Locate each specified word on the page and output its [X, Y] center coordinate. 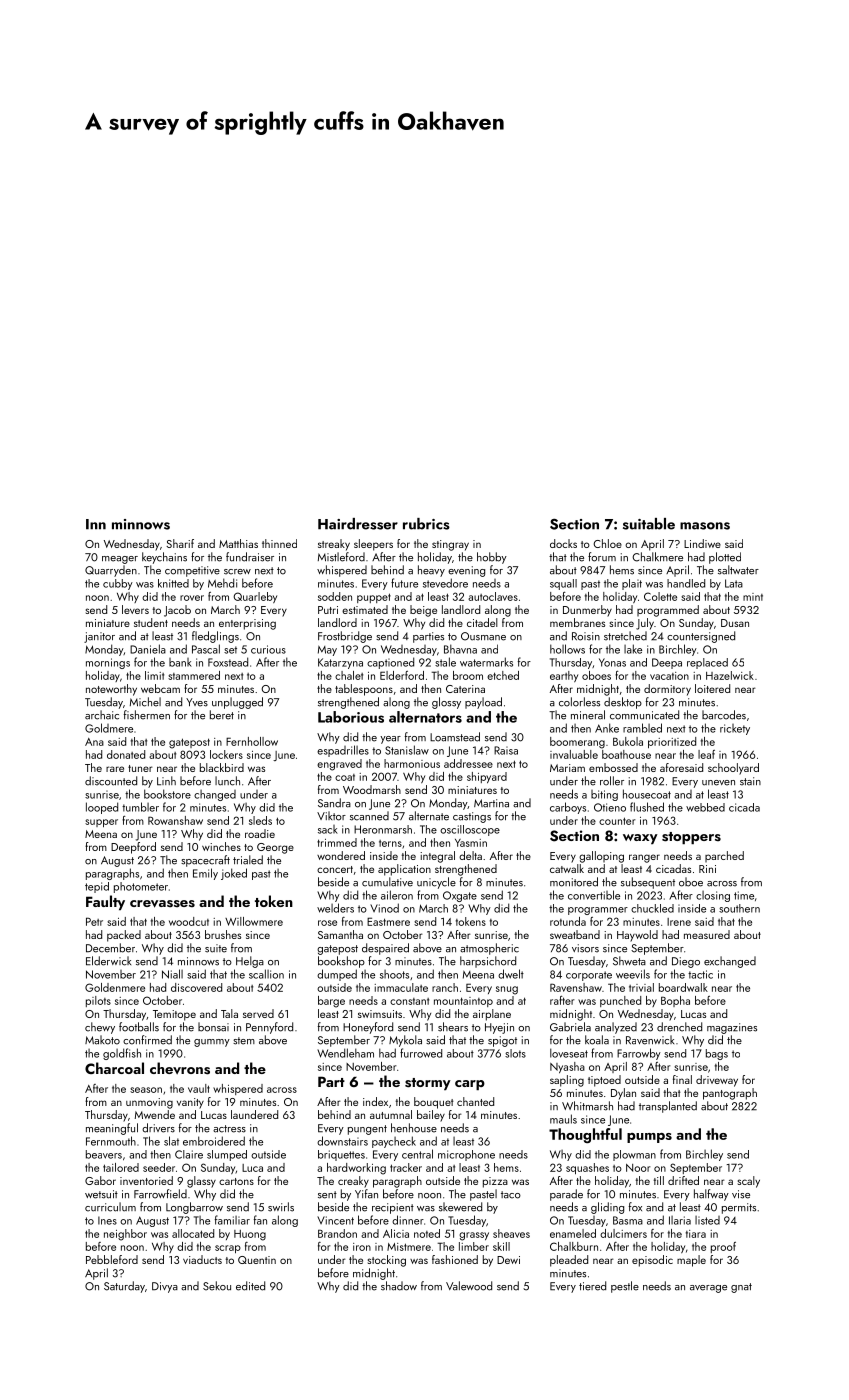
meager [120, 560]
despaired [385, 949]
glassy [201, 1182]
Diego [686, 962]
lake [633, 649]
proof [723, 1247]
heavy [431, 571]
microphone [466, 1155]
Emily [205, 874]
